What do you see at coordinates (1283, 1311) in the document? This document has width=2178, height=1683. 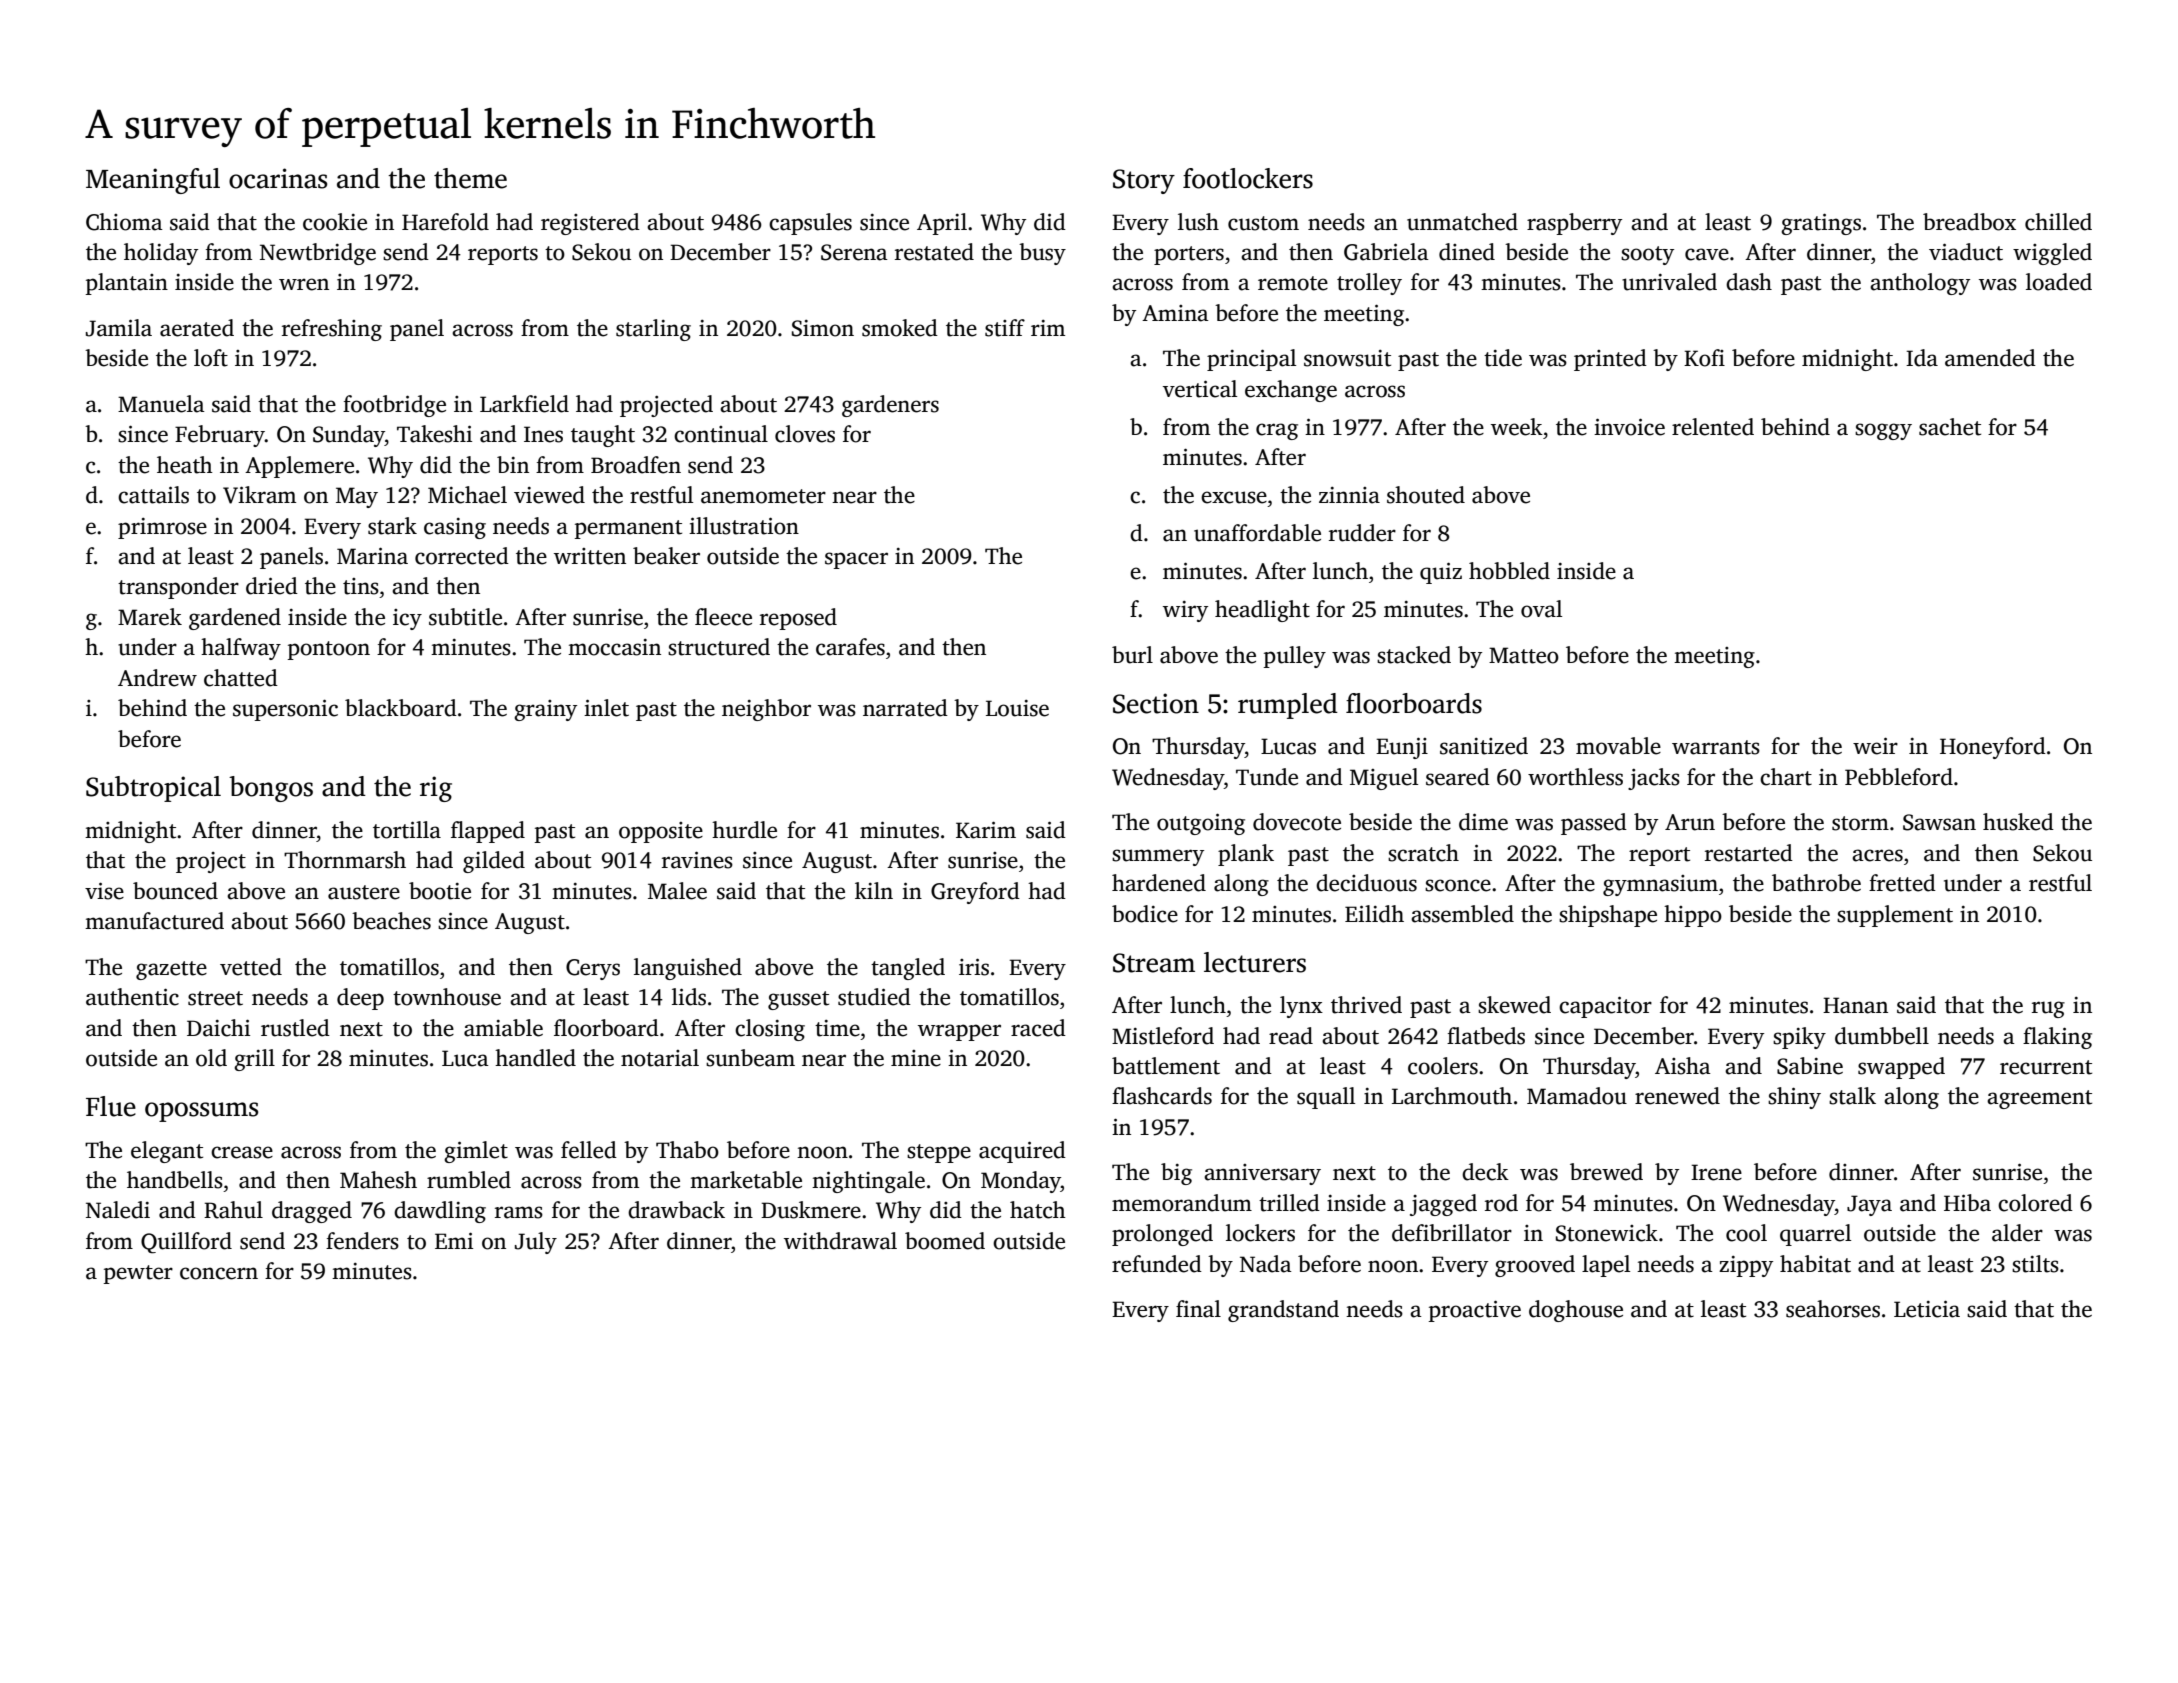 I see `grandstand` at bounding box center [1283, 1311].
